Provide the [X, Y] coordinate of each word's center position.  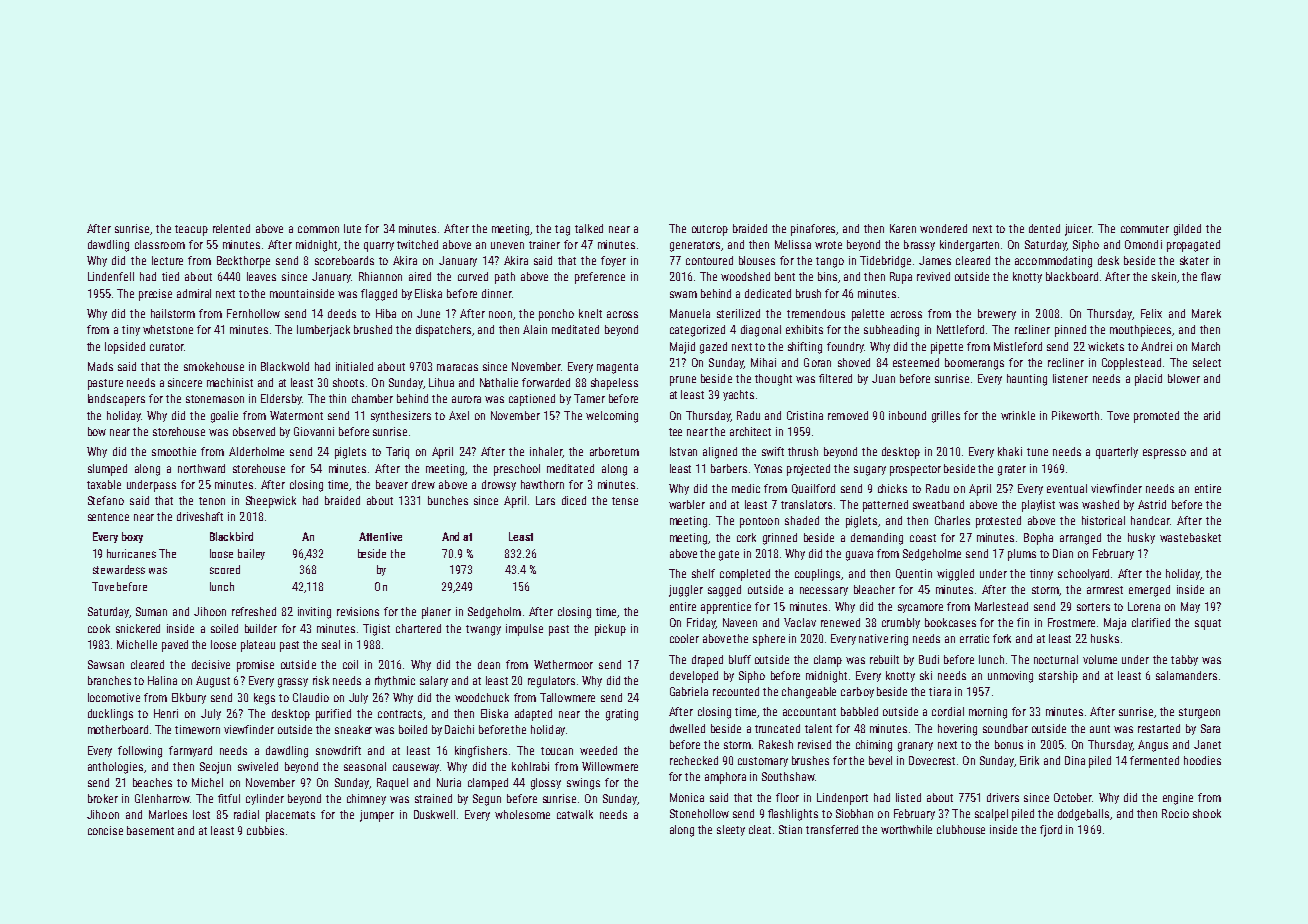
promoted [1156, 417]
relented [231, 228]
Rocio [1175, 813]
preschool [517, 470]
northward [201, 468]
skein [1164, 276]
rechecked [694, 760]
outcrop [710, 230]
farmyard [190, 751]
